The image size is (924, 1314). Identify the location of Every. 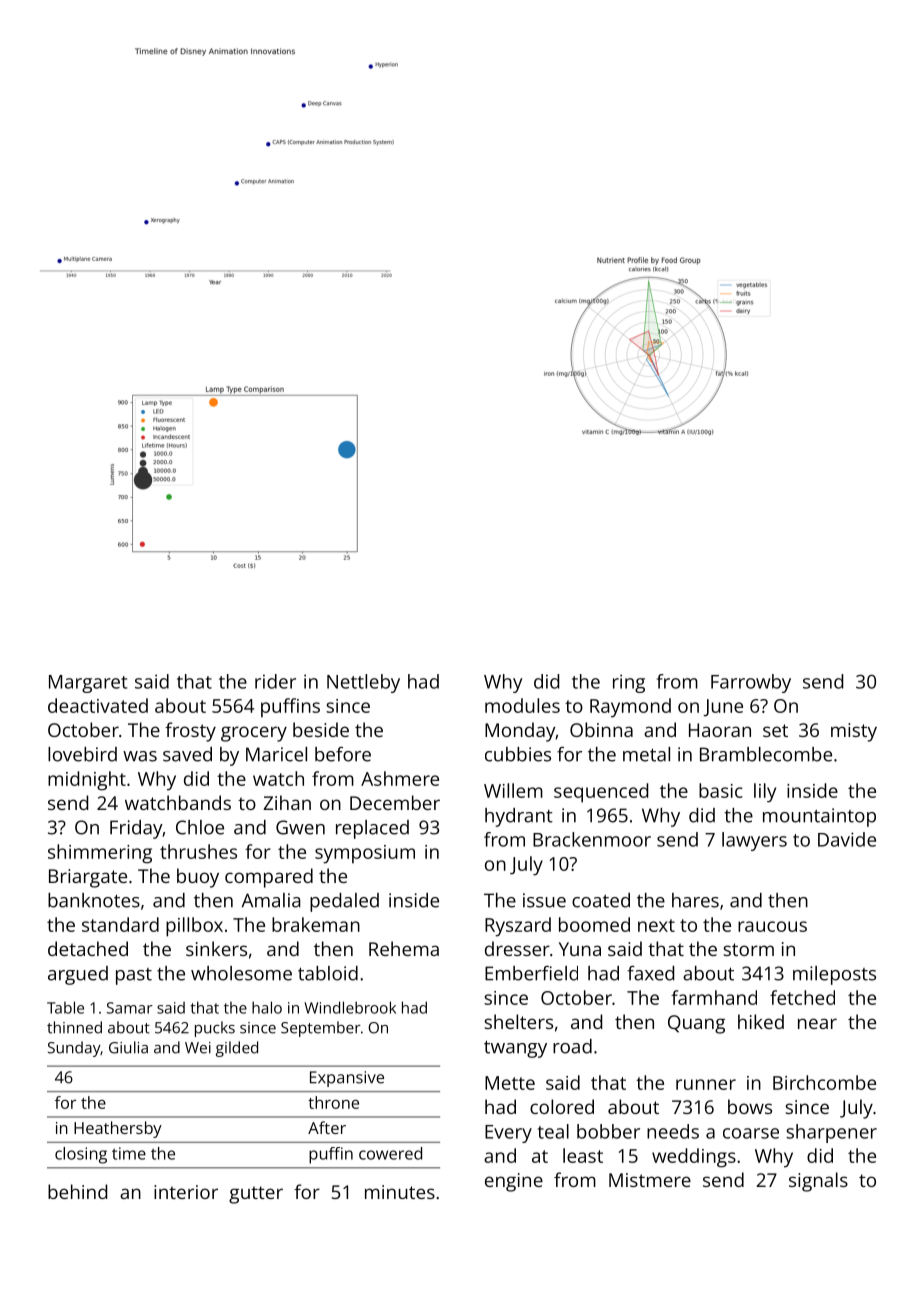
(508, 1134).
